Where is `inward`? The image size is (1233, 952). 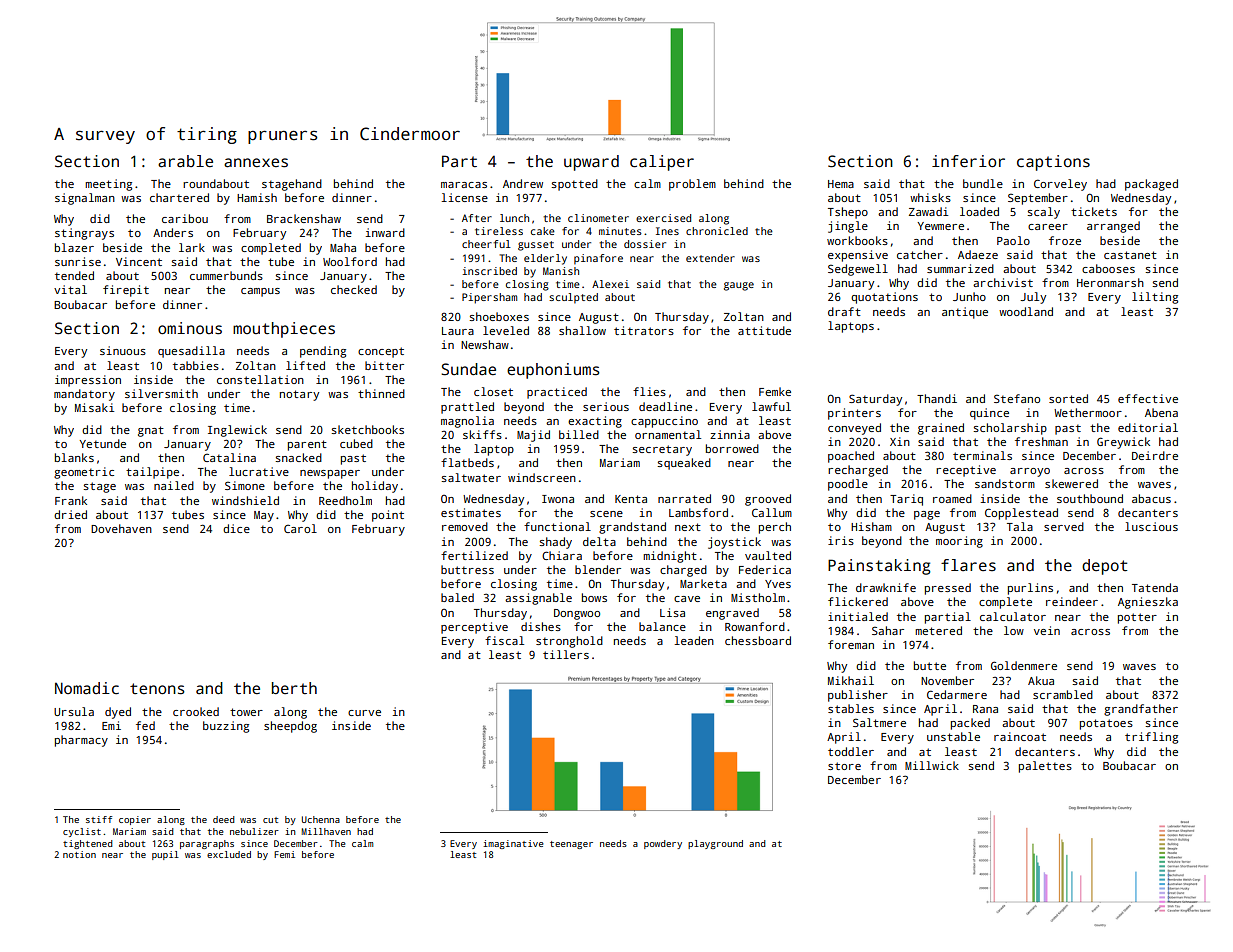 inward is located at coordinates (385, 232).
